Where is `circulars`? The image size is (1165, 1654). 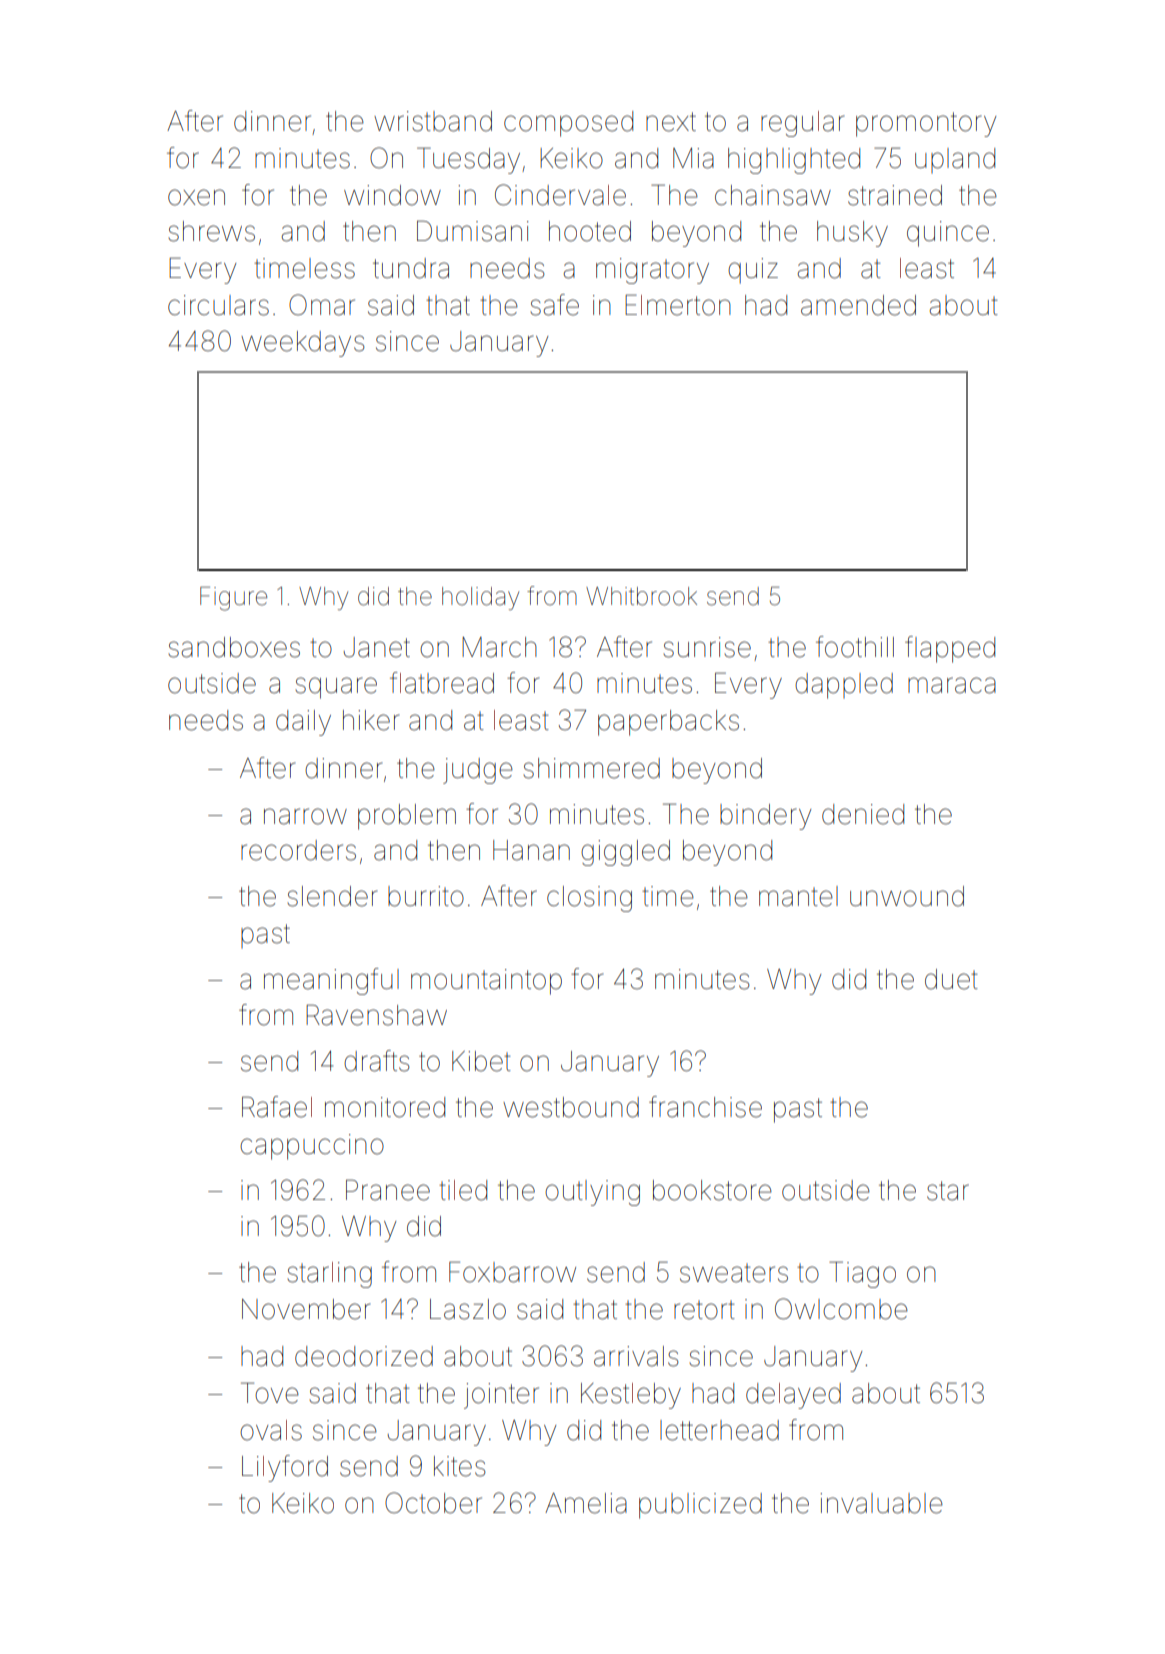
circulars is located at coordinates (218, 305).
